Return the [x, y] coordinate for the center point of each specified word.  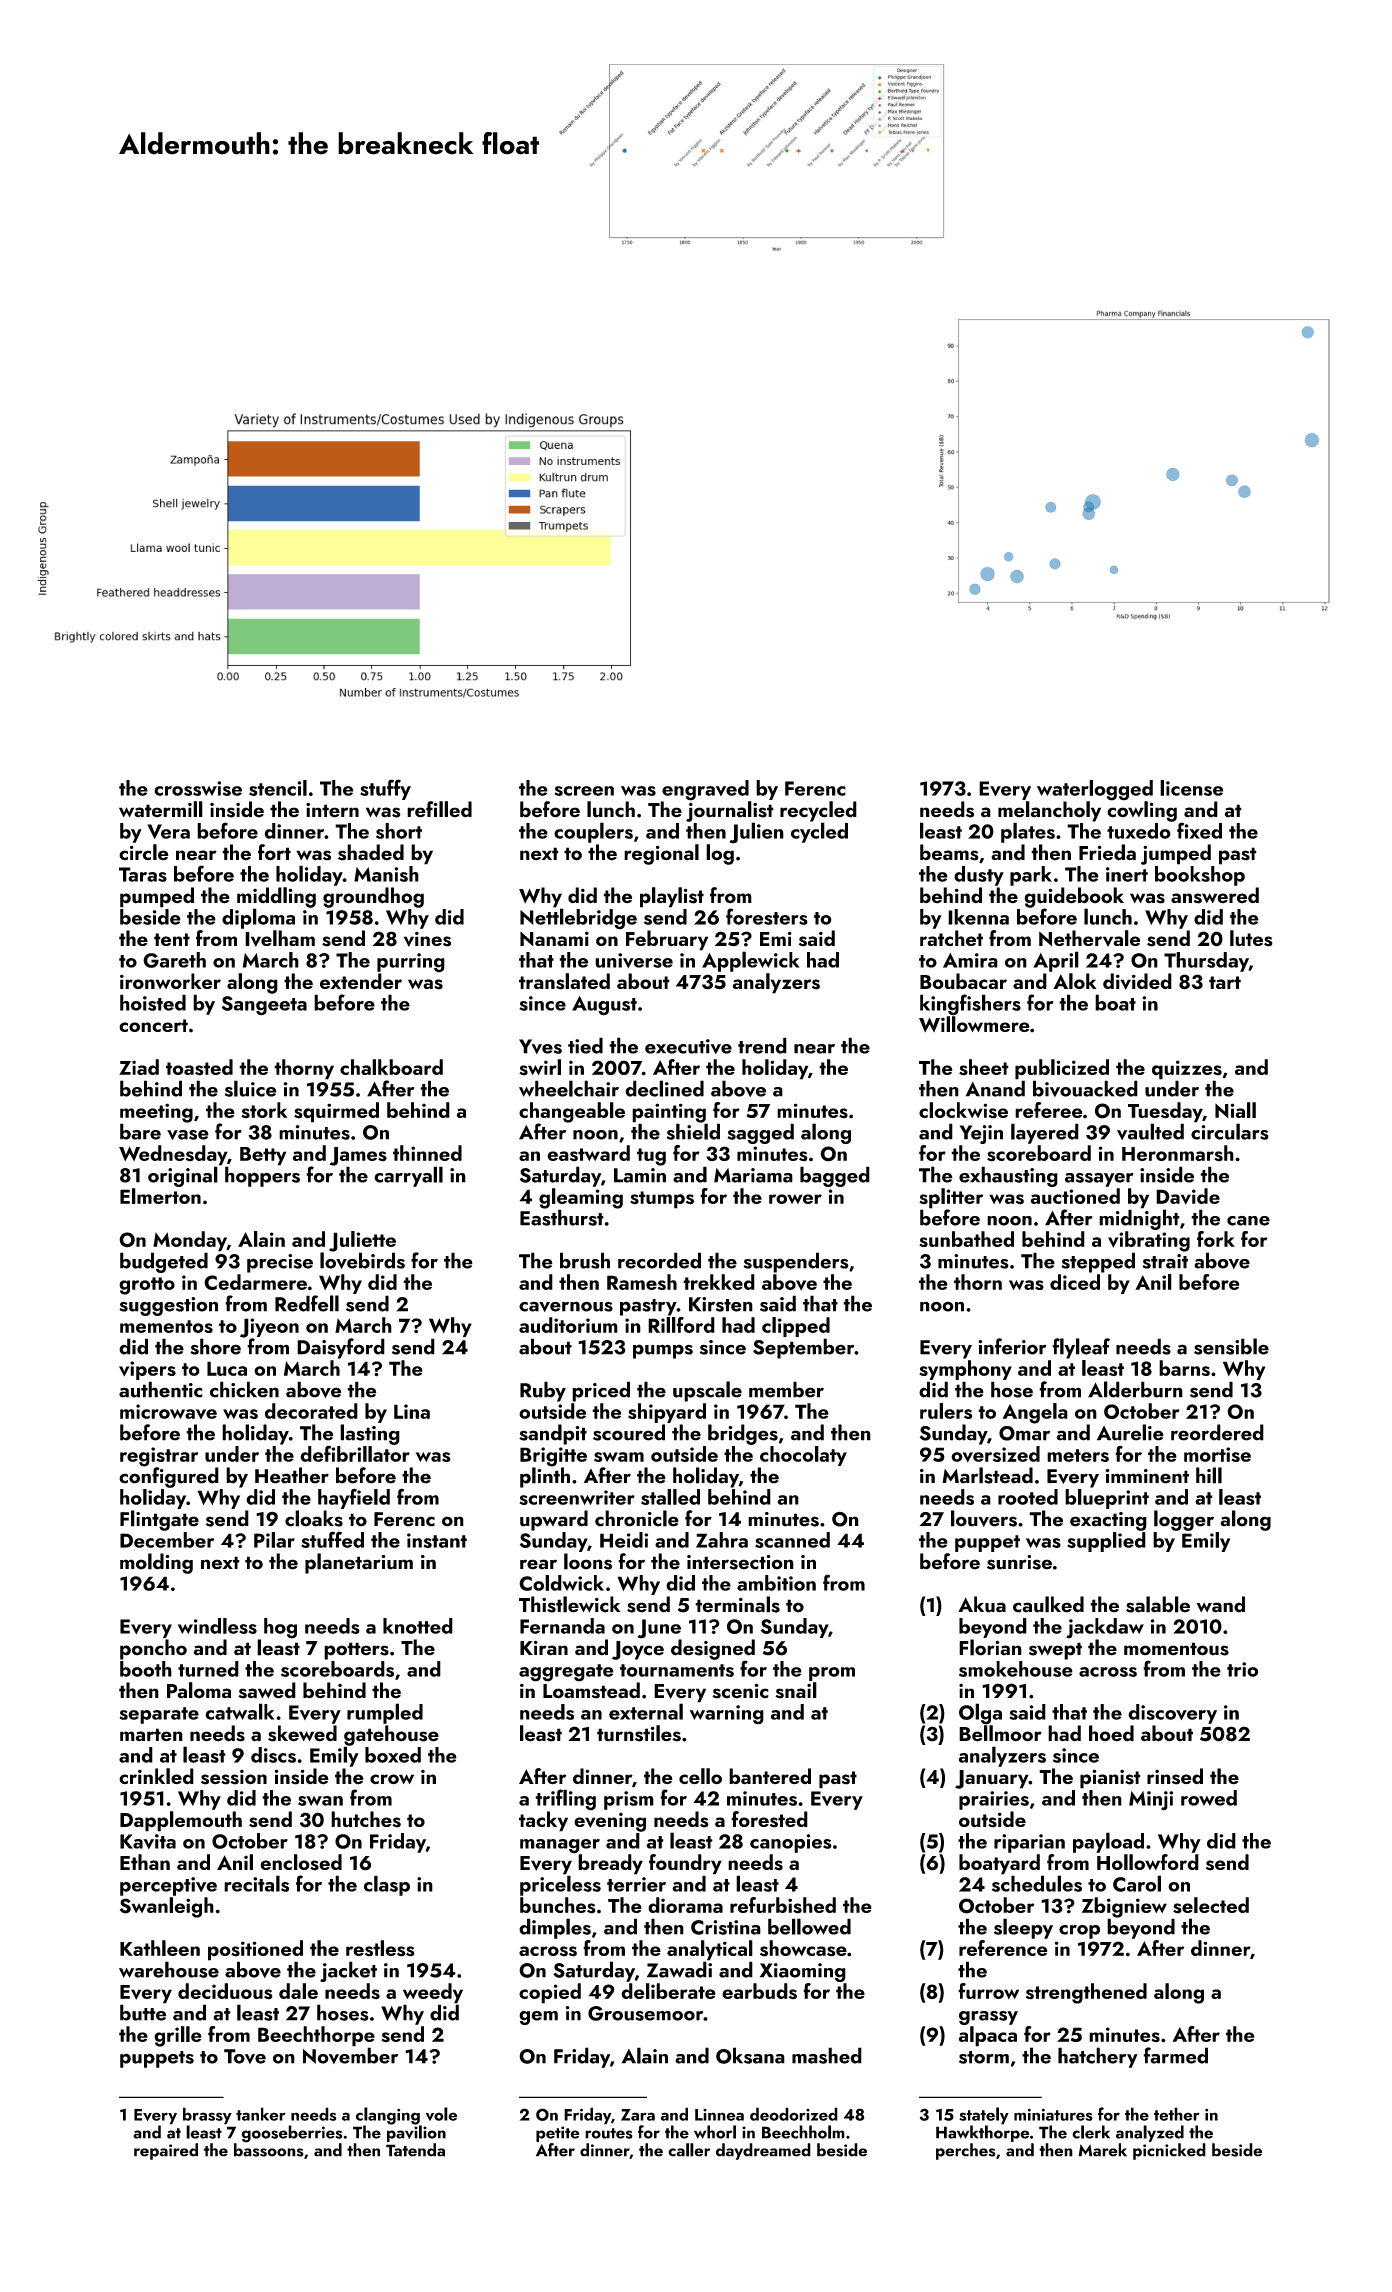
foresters [767, 916]
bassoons [269, 2150]
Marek [1102, 2150]
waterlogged [1095, 790]
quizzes [1187, 1070]
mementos [166, 1326]
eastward [588, 1153]
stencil [278, 788]
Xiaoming [803, 1972]
